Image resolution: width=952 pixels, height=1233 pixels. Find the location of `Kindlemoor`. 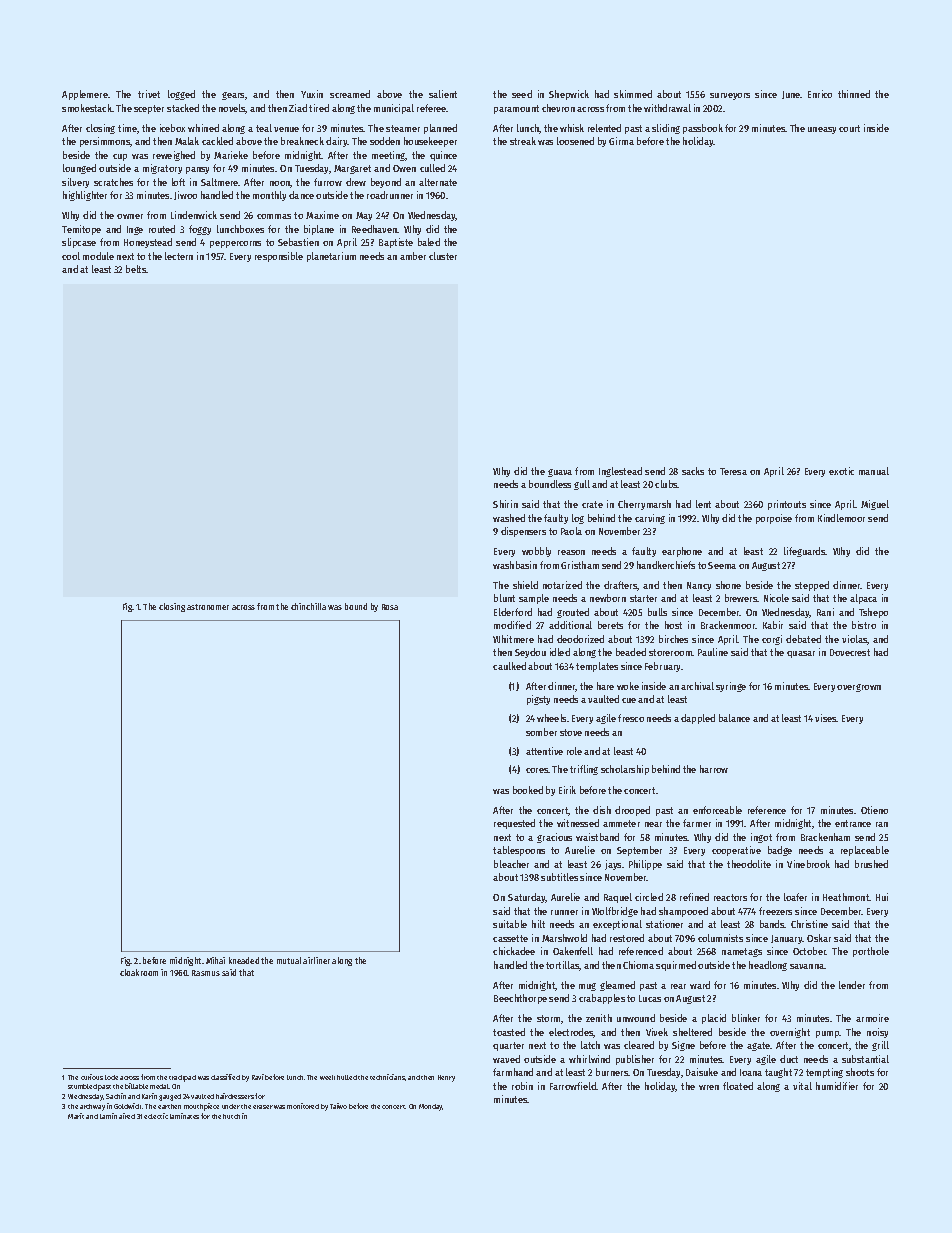

Kindlemoor is located at coordinates (841, 518).
